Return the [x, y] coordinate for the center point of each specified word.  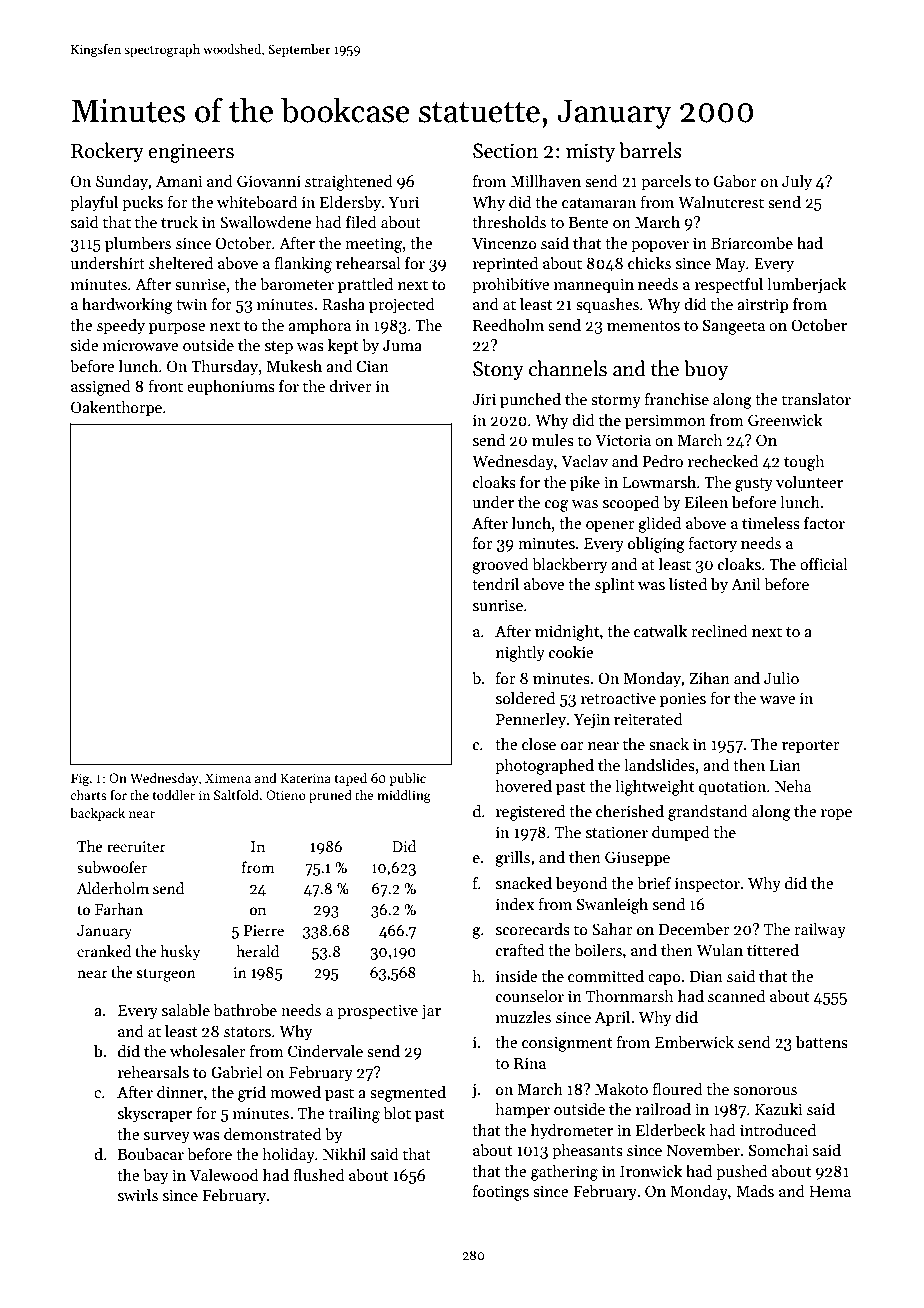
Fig [80, 779]
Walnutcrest [721, 202]
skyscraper [155, 1115]
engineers [191, 153]
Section [505, 151]
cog [556, 506]
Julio [781, 678]
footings [501, 1193]
